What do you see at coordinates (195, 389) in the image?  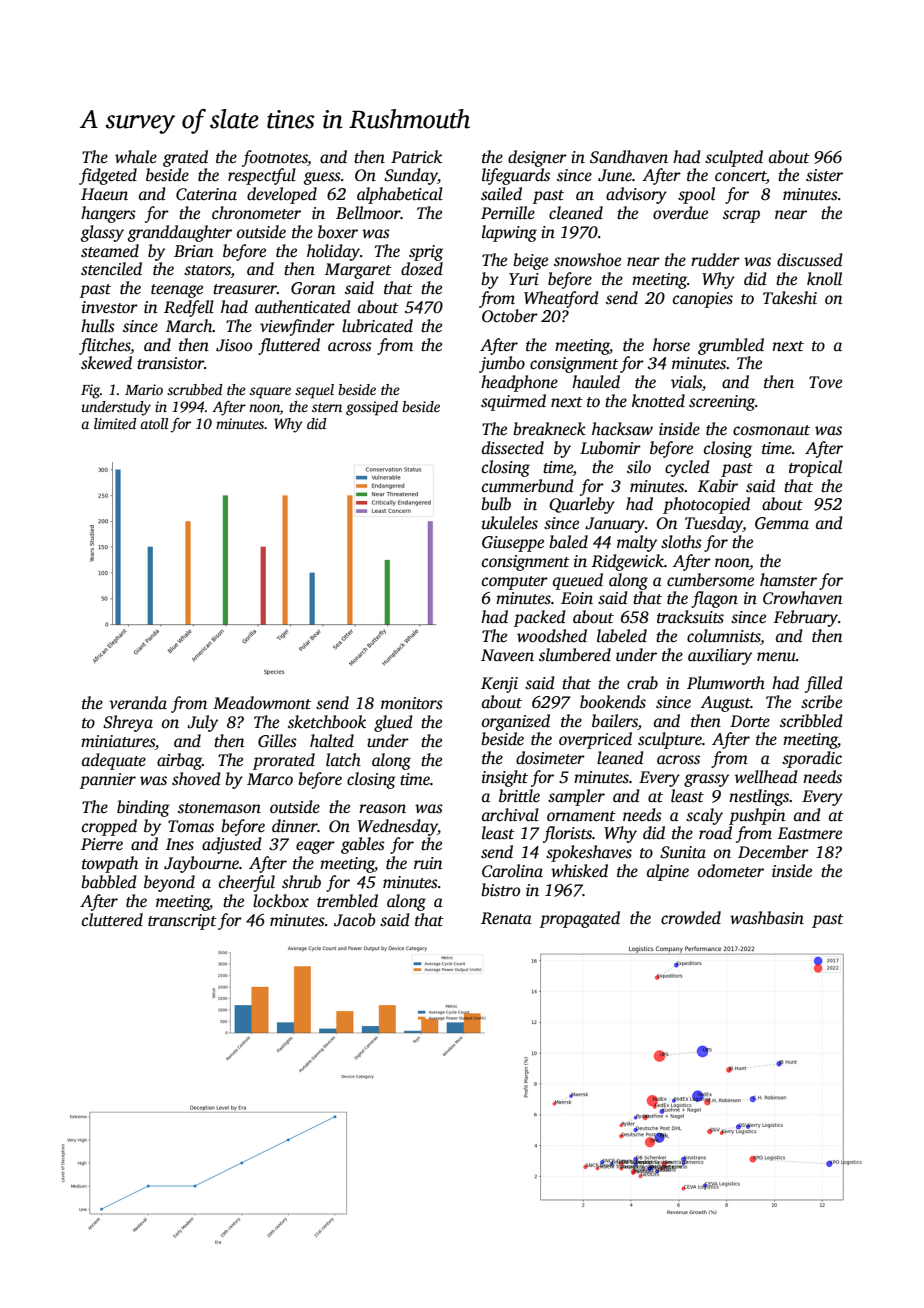 I see `scrubbed` at bounding box center [195, 389].
